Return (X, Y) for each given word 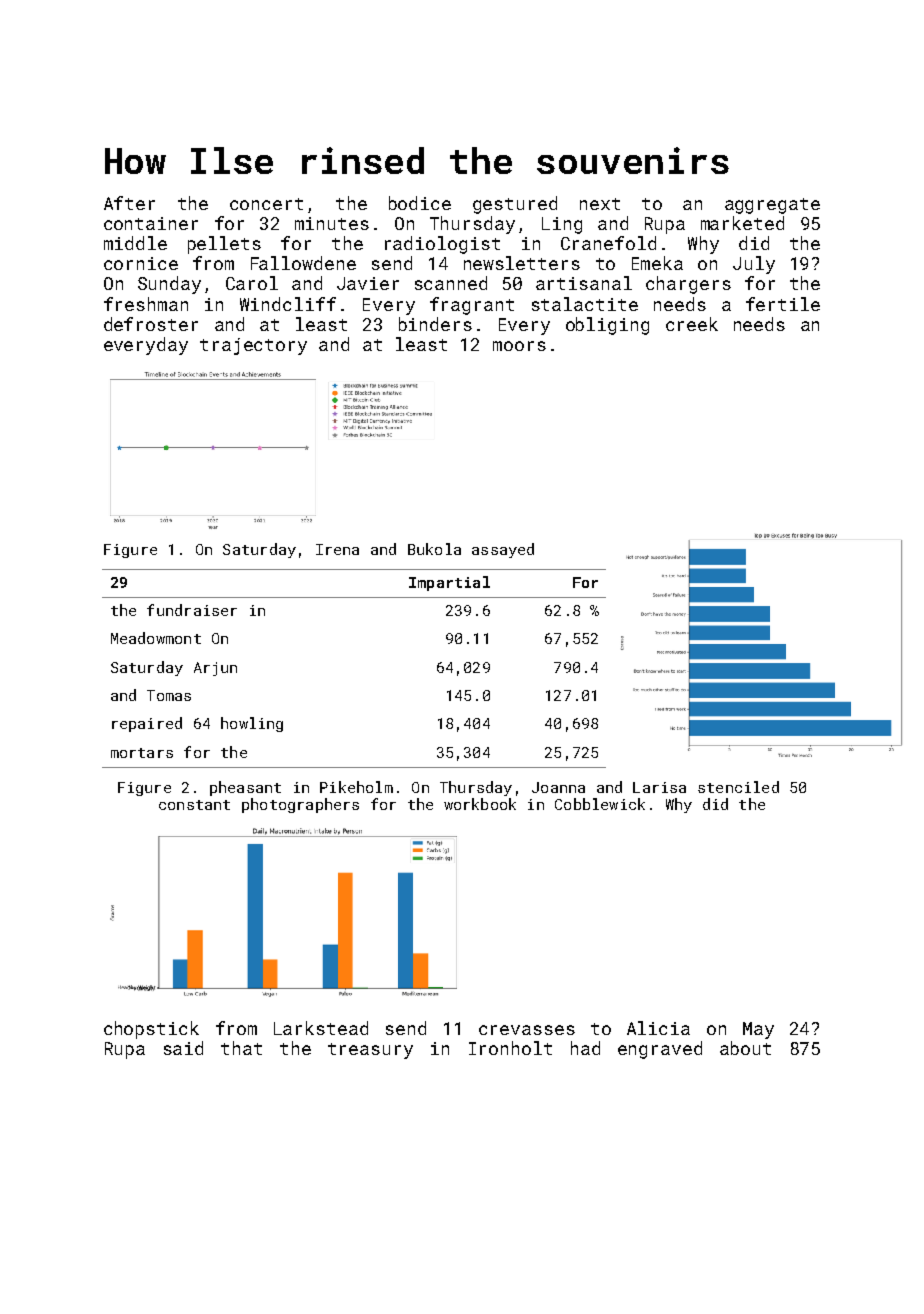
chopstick (151, 1030)
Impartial (449, 583)
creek (692, 324)
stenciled (738, 787)
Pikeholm (356, 787)
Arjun (215, 669)
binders (435, 324)
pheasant (245, 788)
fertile (783, 304)
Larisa (659, 787)
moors (519, 346)
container (151, 223)
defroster (151, 324)
